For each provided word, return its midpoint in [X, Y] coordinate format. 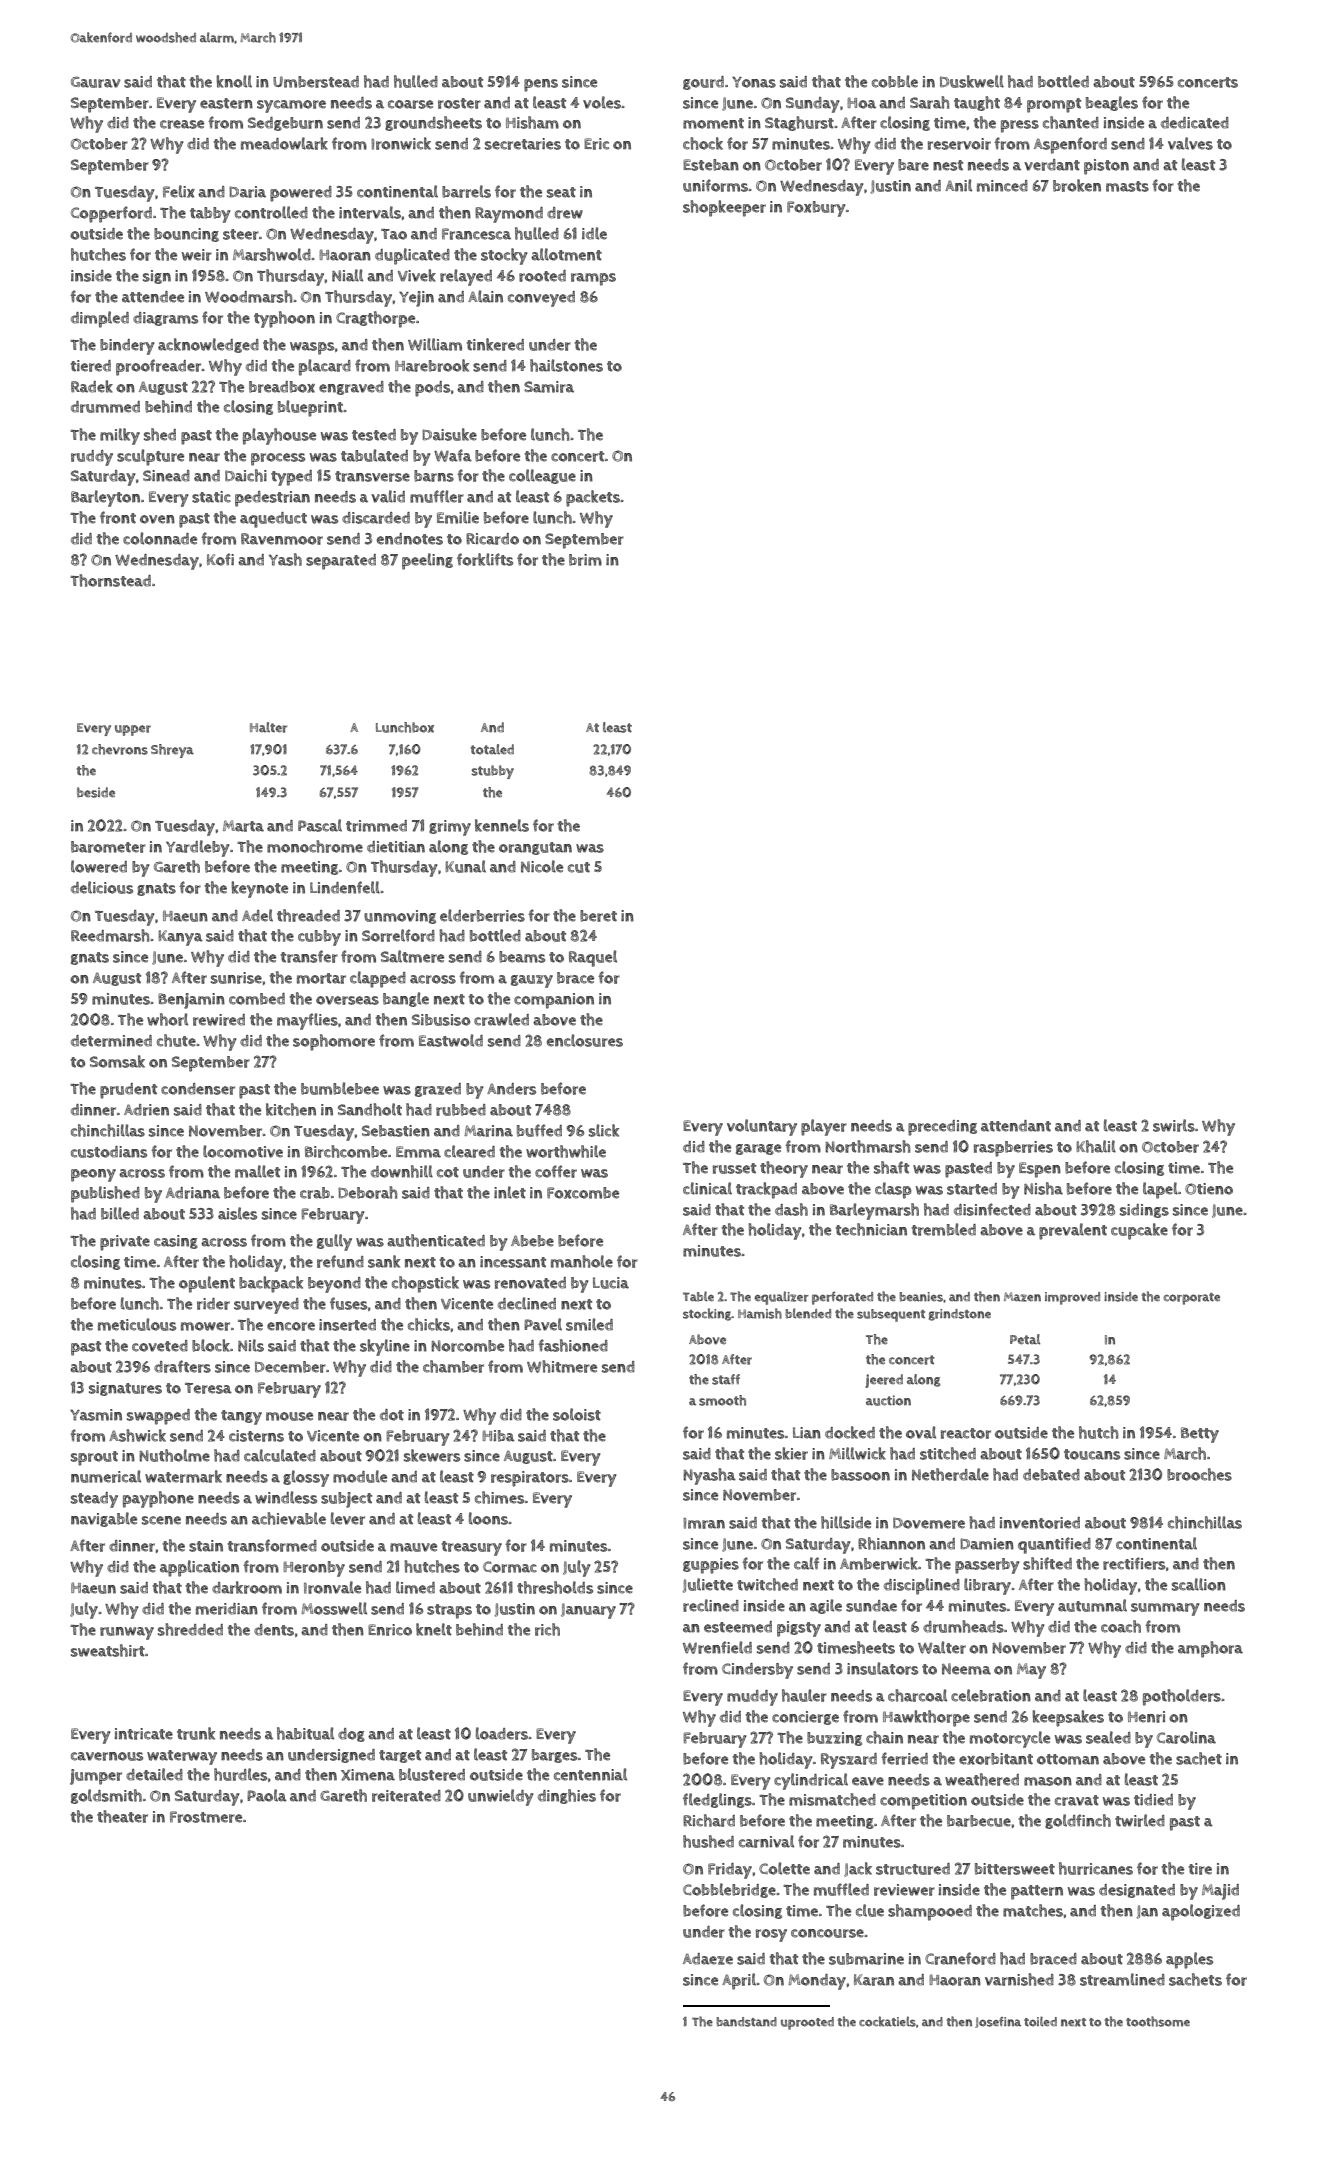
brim [585, 560]
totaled [492, 749]
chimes [500, 1497]
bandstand [746, 2022]
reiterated [406, 1796]
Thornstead [110, 580]
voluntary [762, 1127]
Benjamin [191, 1001]
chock [703, 143]
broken [1077, 185]
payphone [158, 1499]
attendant [1016, 1126]
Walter [942, 1647]
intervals [370, 212]
